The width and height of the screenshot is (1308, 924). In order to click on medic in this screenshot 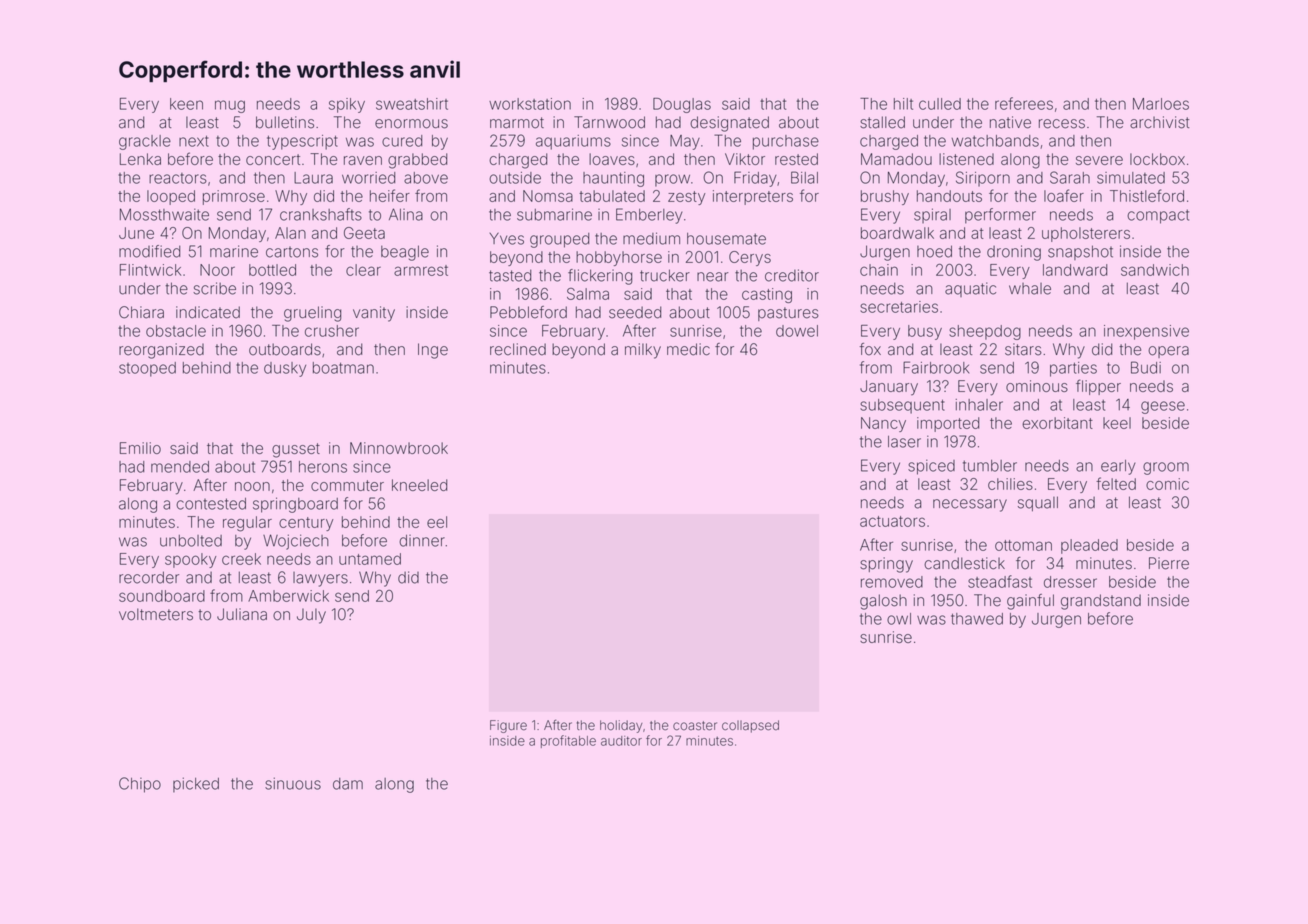, I will do `click(688, 349)`.
